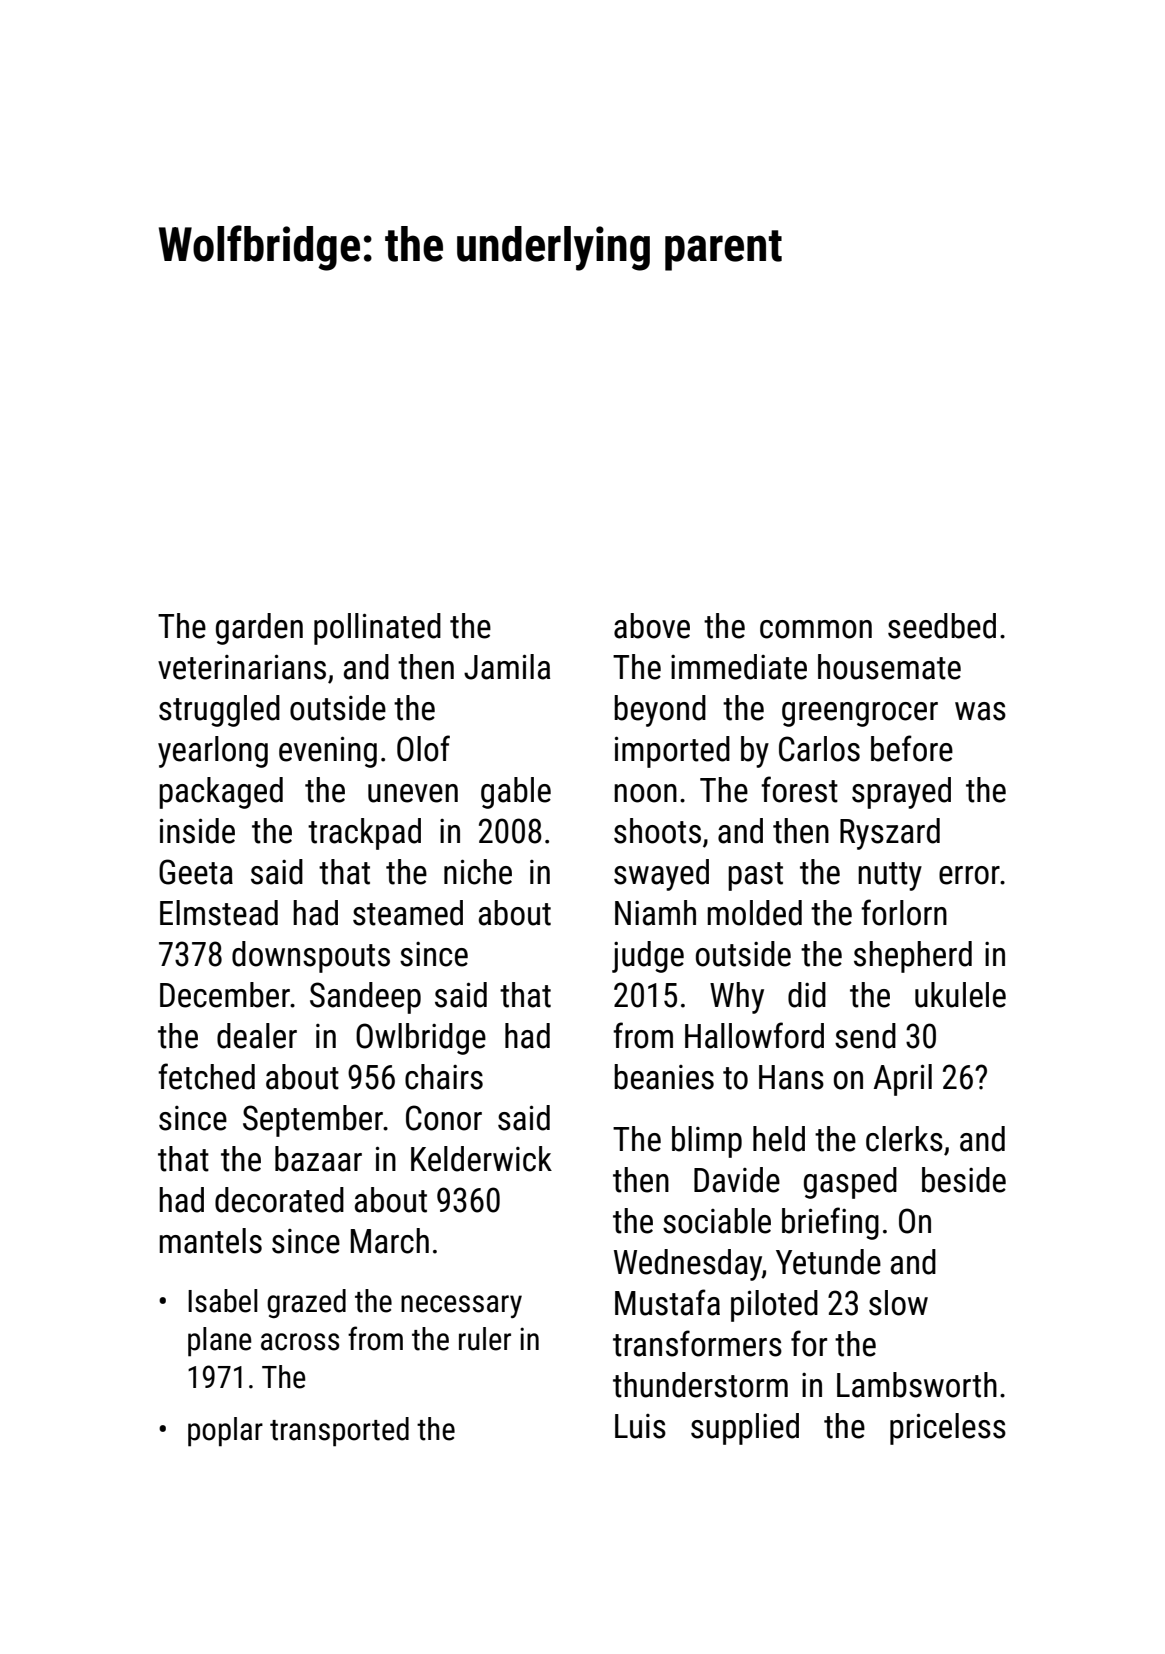 This image has width=1165, height=1654. I want to click on shepherd, so click(913, 957).
